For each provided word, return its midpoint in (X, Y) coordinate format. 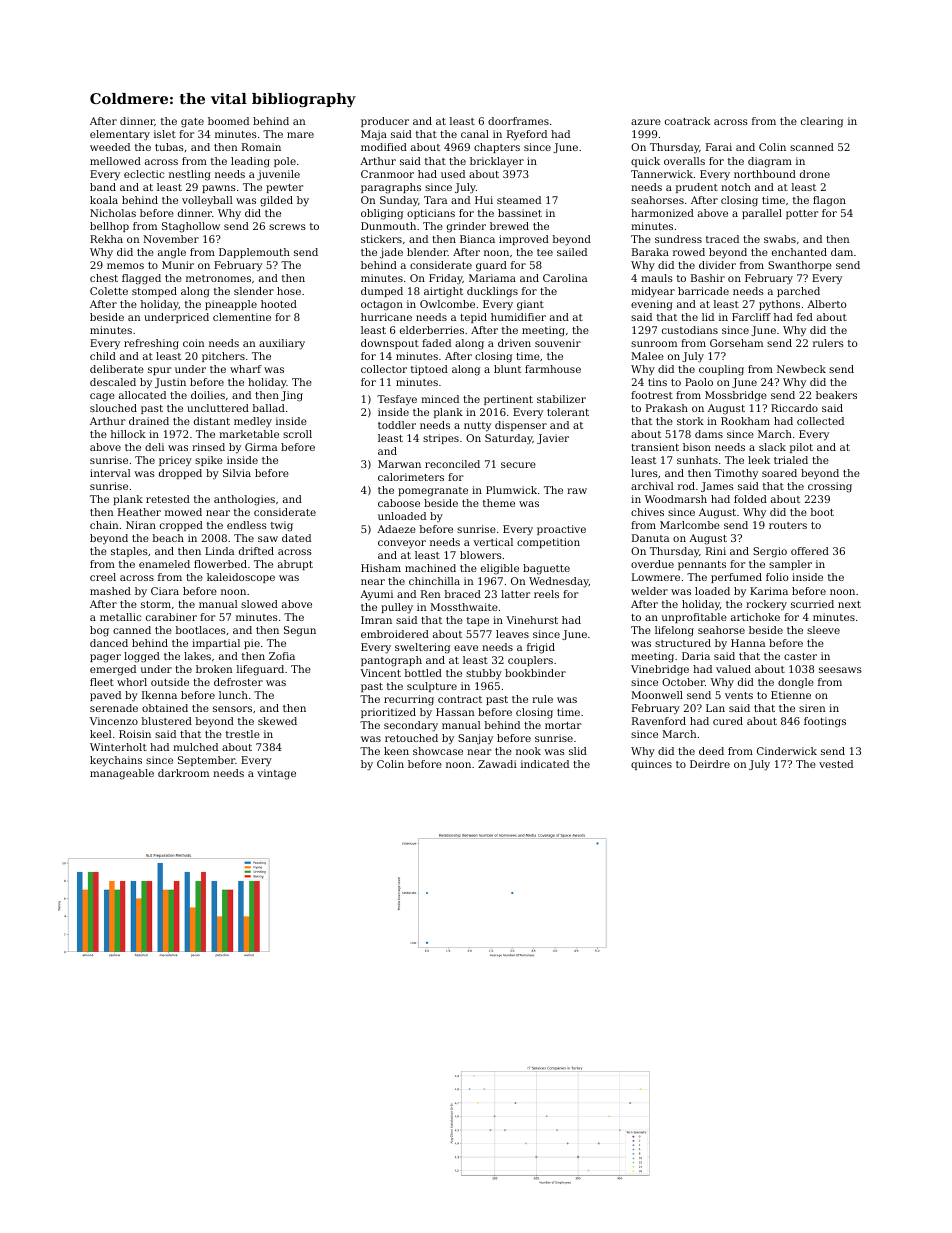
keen (396, 751)
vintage (276, 774)
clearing (822, 122)
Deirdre (710, 764)
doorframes (518, 121)
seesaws (840, 670)
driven (514, 343)
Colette (109, 291)
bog (99, 631)
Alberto (826, 304)
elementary (120, 135)
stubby (484, 674)
